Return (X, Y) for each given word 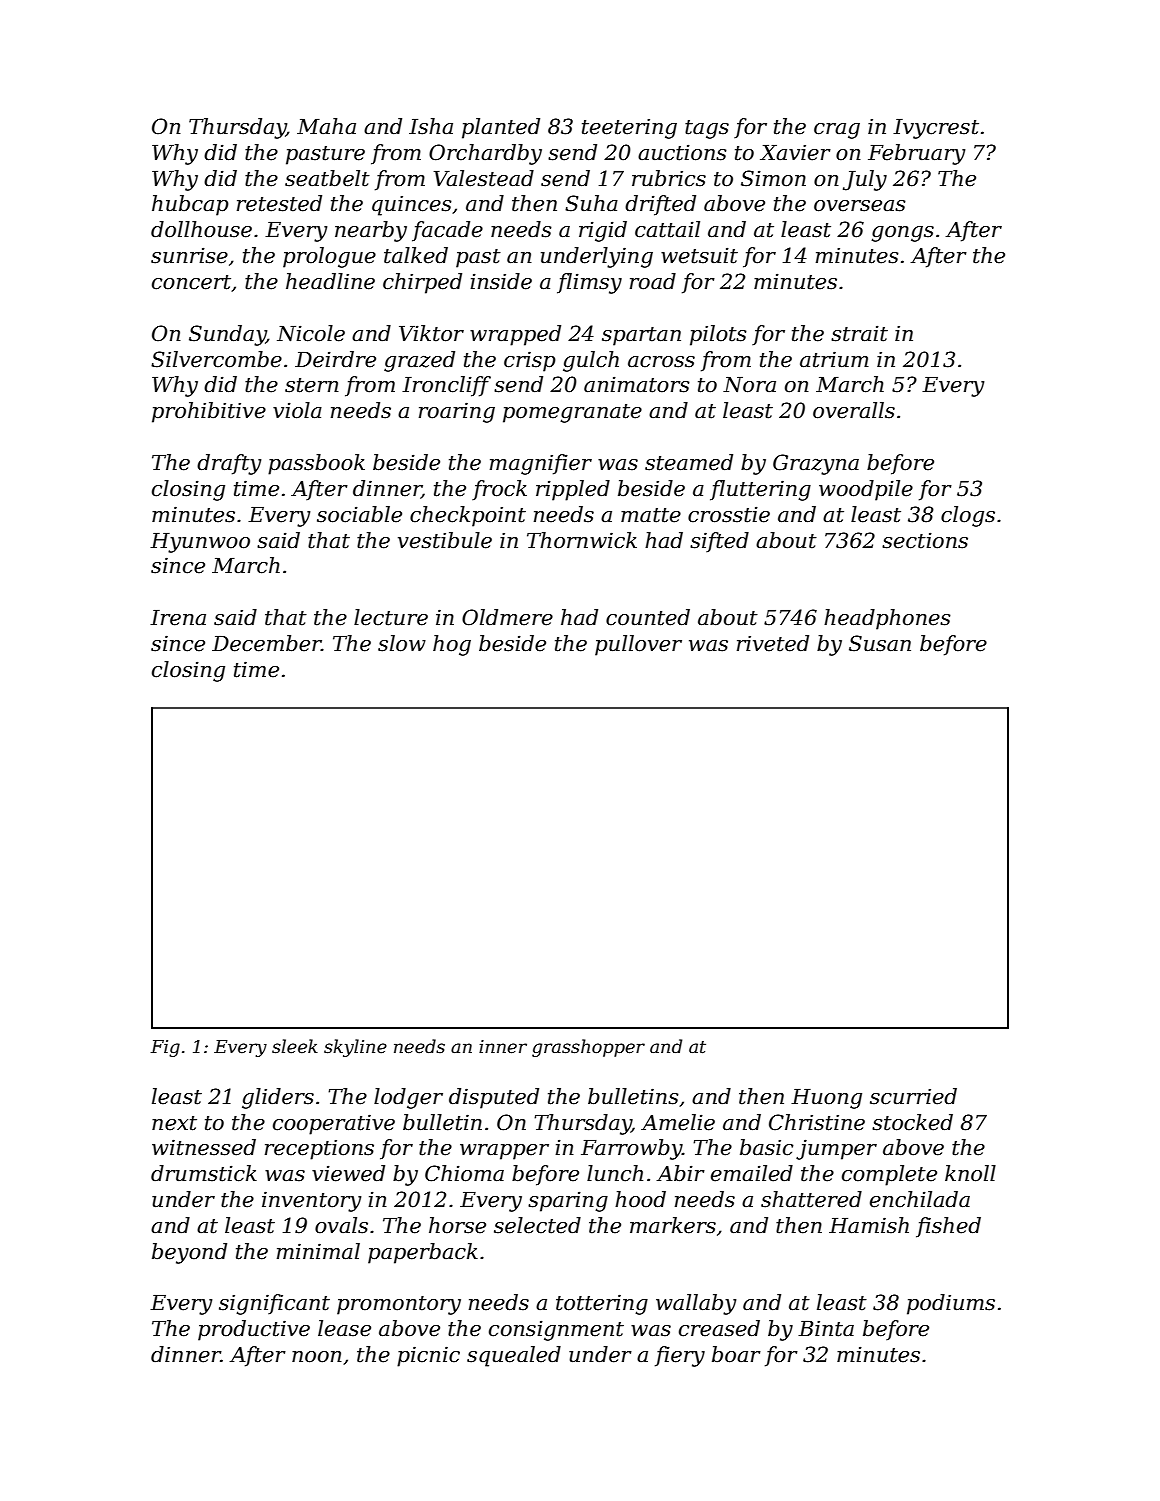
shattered (811, 1199)
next (174, 1123)
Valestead (484, 178)
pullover (638, 645)
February (916, 154)
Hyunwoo (200, 543)
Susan (880, 643)
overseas (860, 206)
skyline (355, 1048)
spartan (641, 336)
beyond (189, 1253)
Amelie (678, 1122)
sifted (719, 542)
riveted (773, 643)
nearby (371, 231)
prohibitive (209, 412)
